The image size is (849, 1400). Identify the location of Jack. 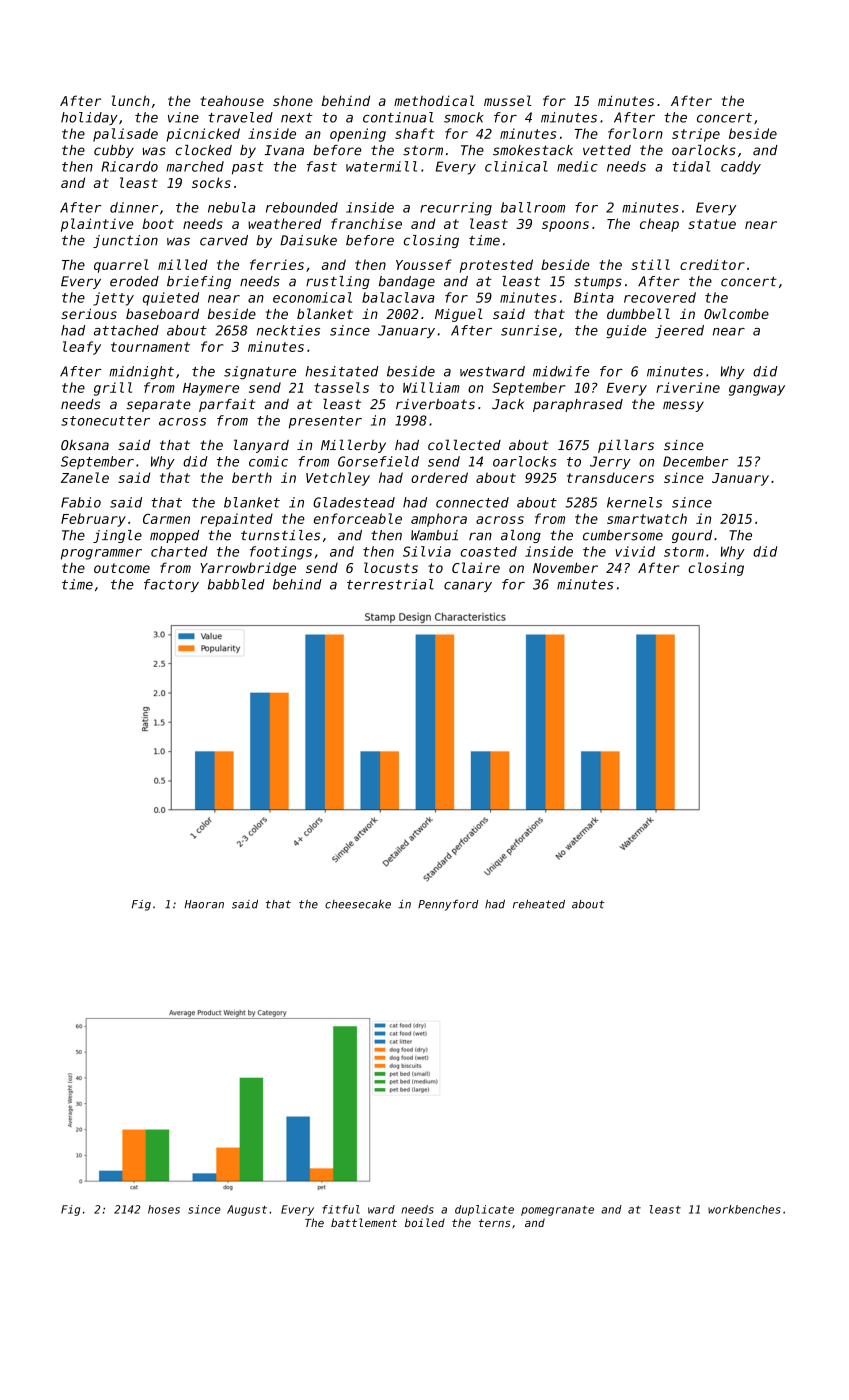
(508, 404).
